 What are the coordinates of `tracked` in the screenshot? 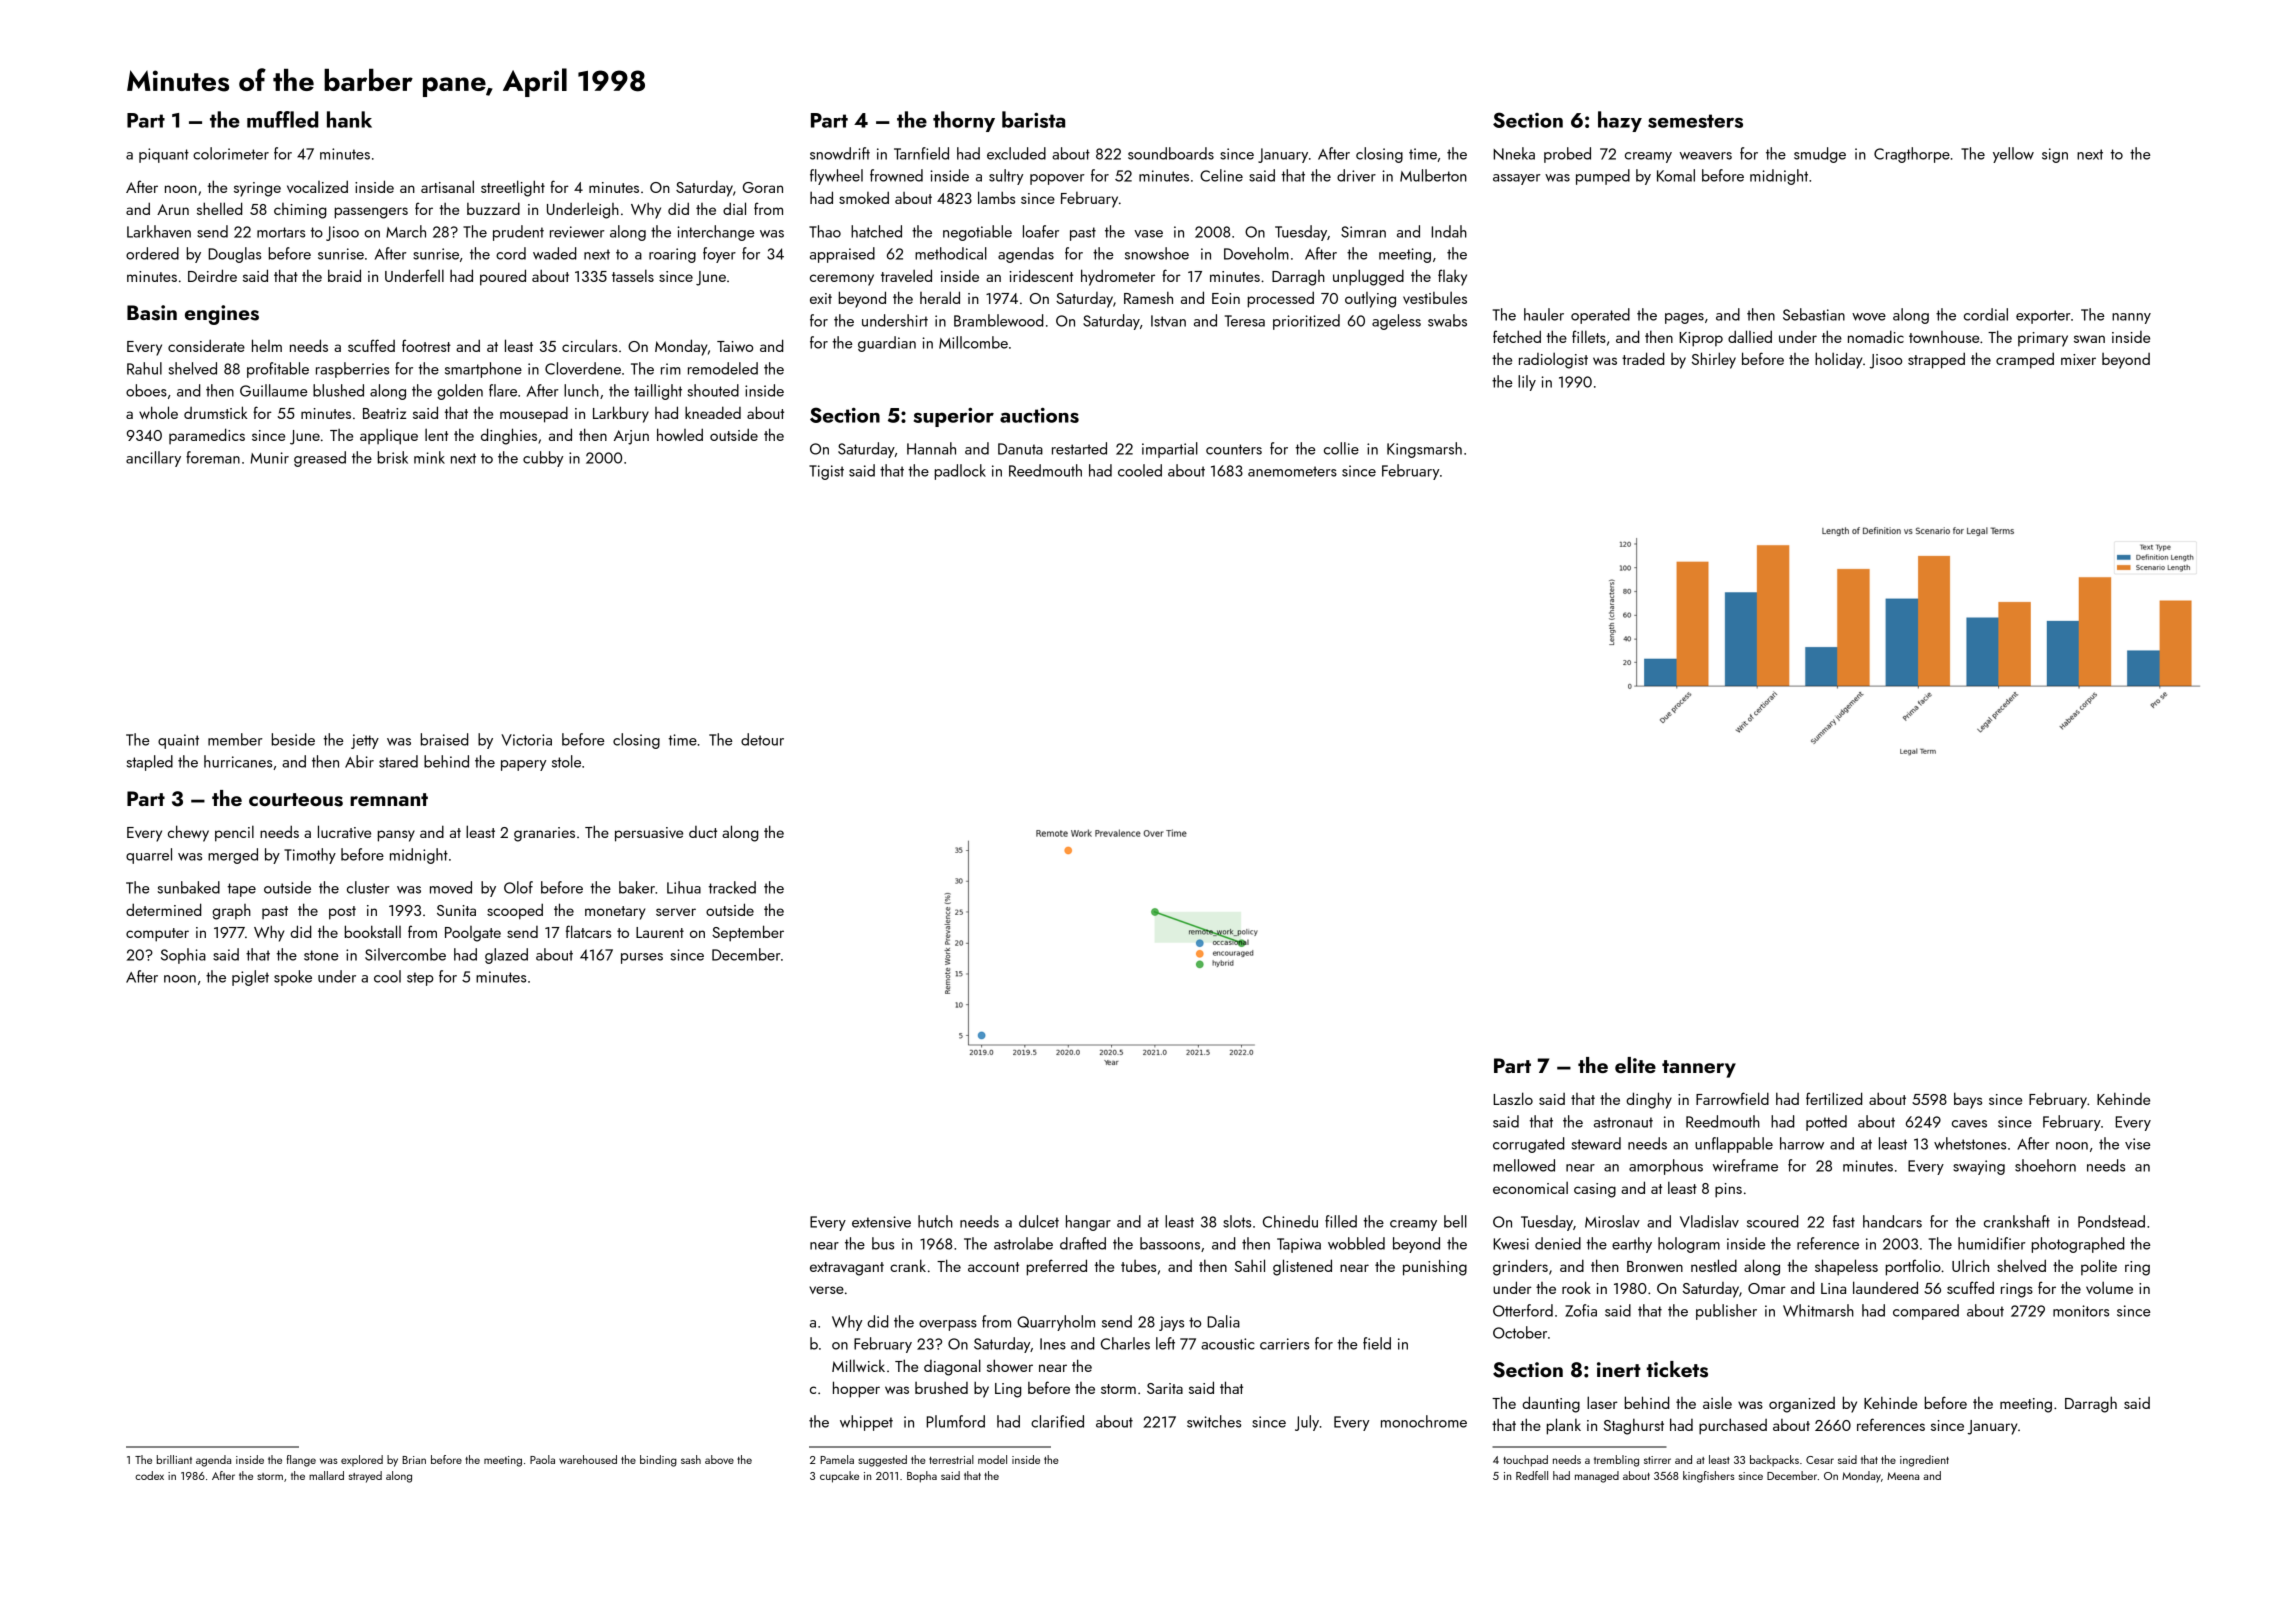 It's located at (732, 887).
